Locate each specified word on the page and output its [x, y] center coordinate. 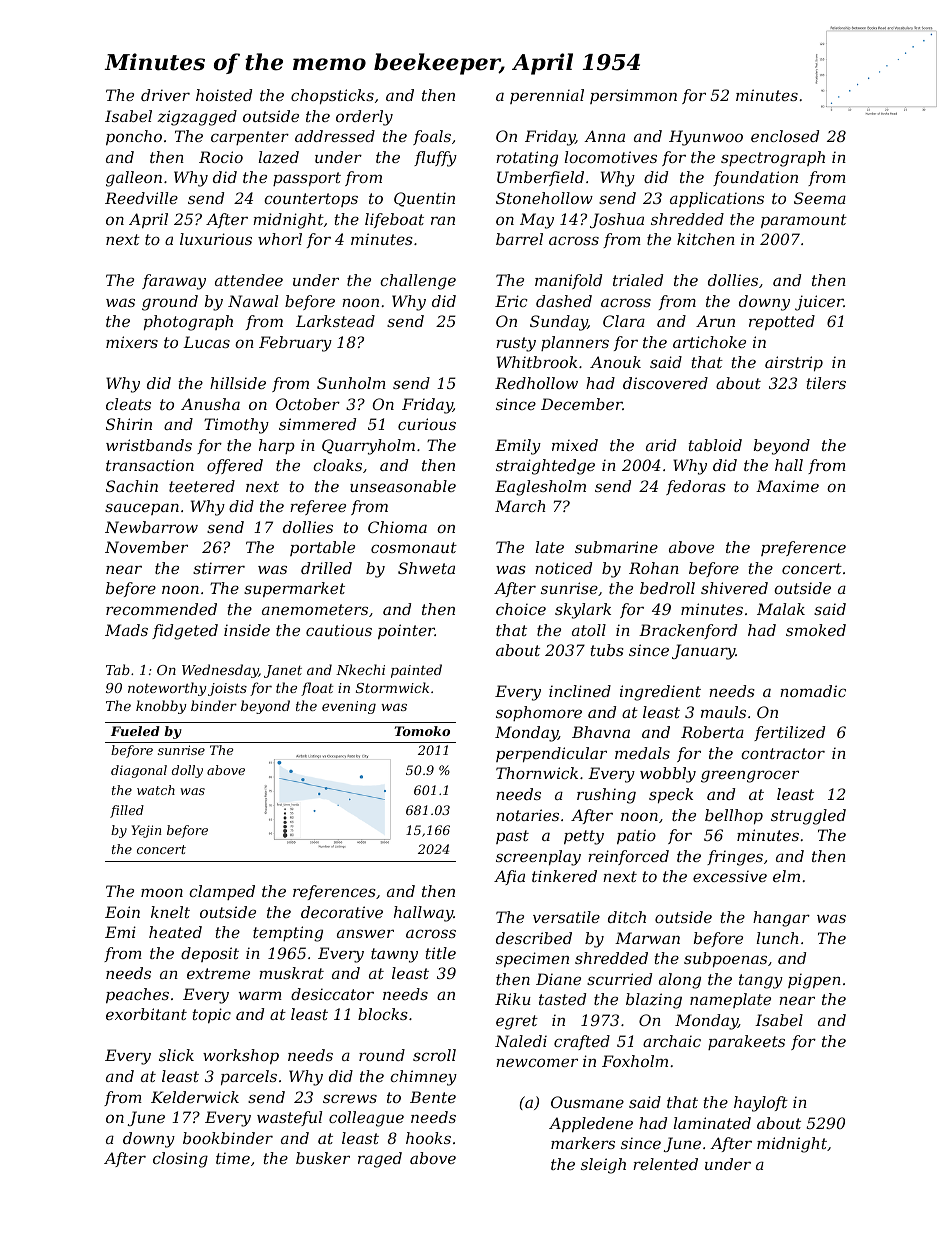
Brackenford [688, 631]
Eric [511, 301]
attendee [249, 280]
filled [127, 811]
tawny [394, 955]
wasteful [289, 1118]
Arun [715, 321]
